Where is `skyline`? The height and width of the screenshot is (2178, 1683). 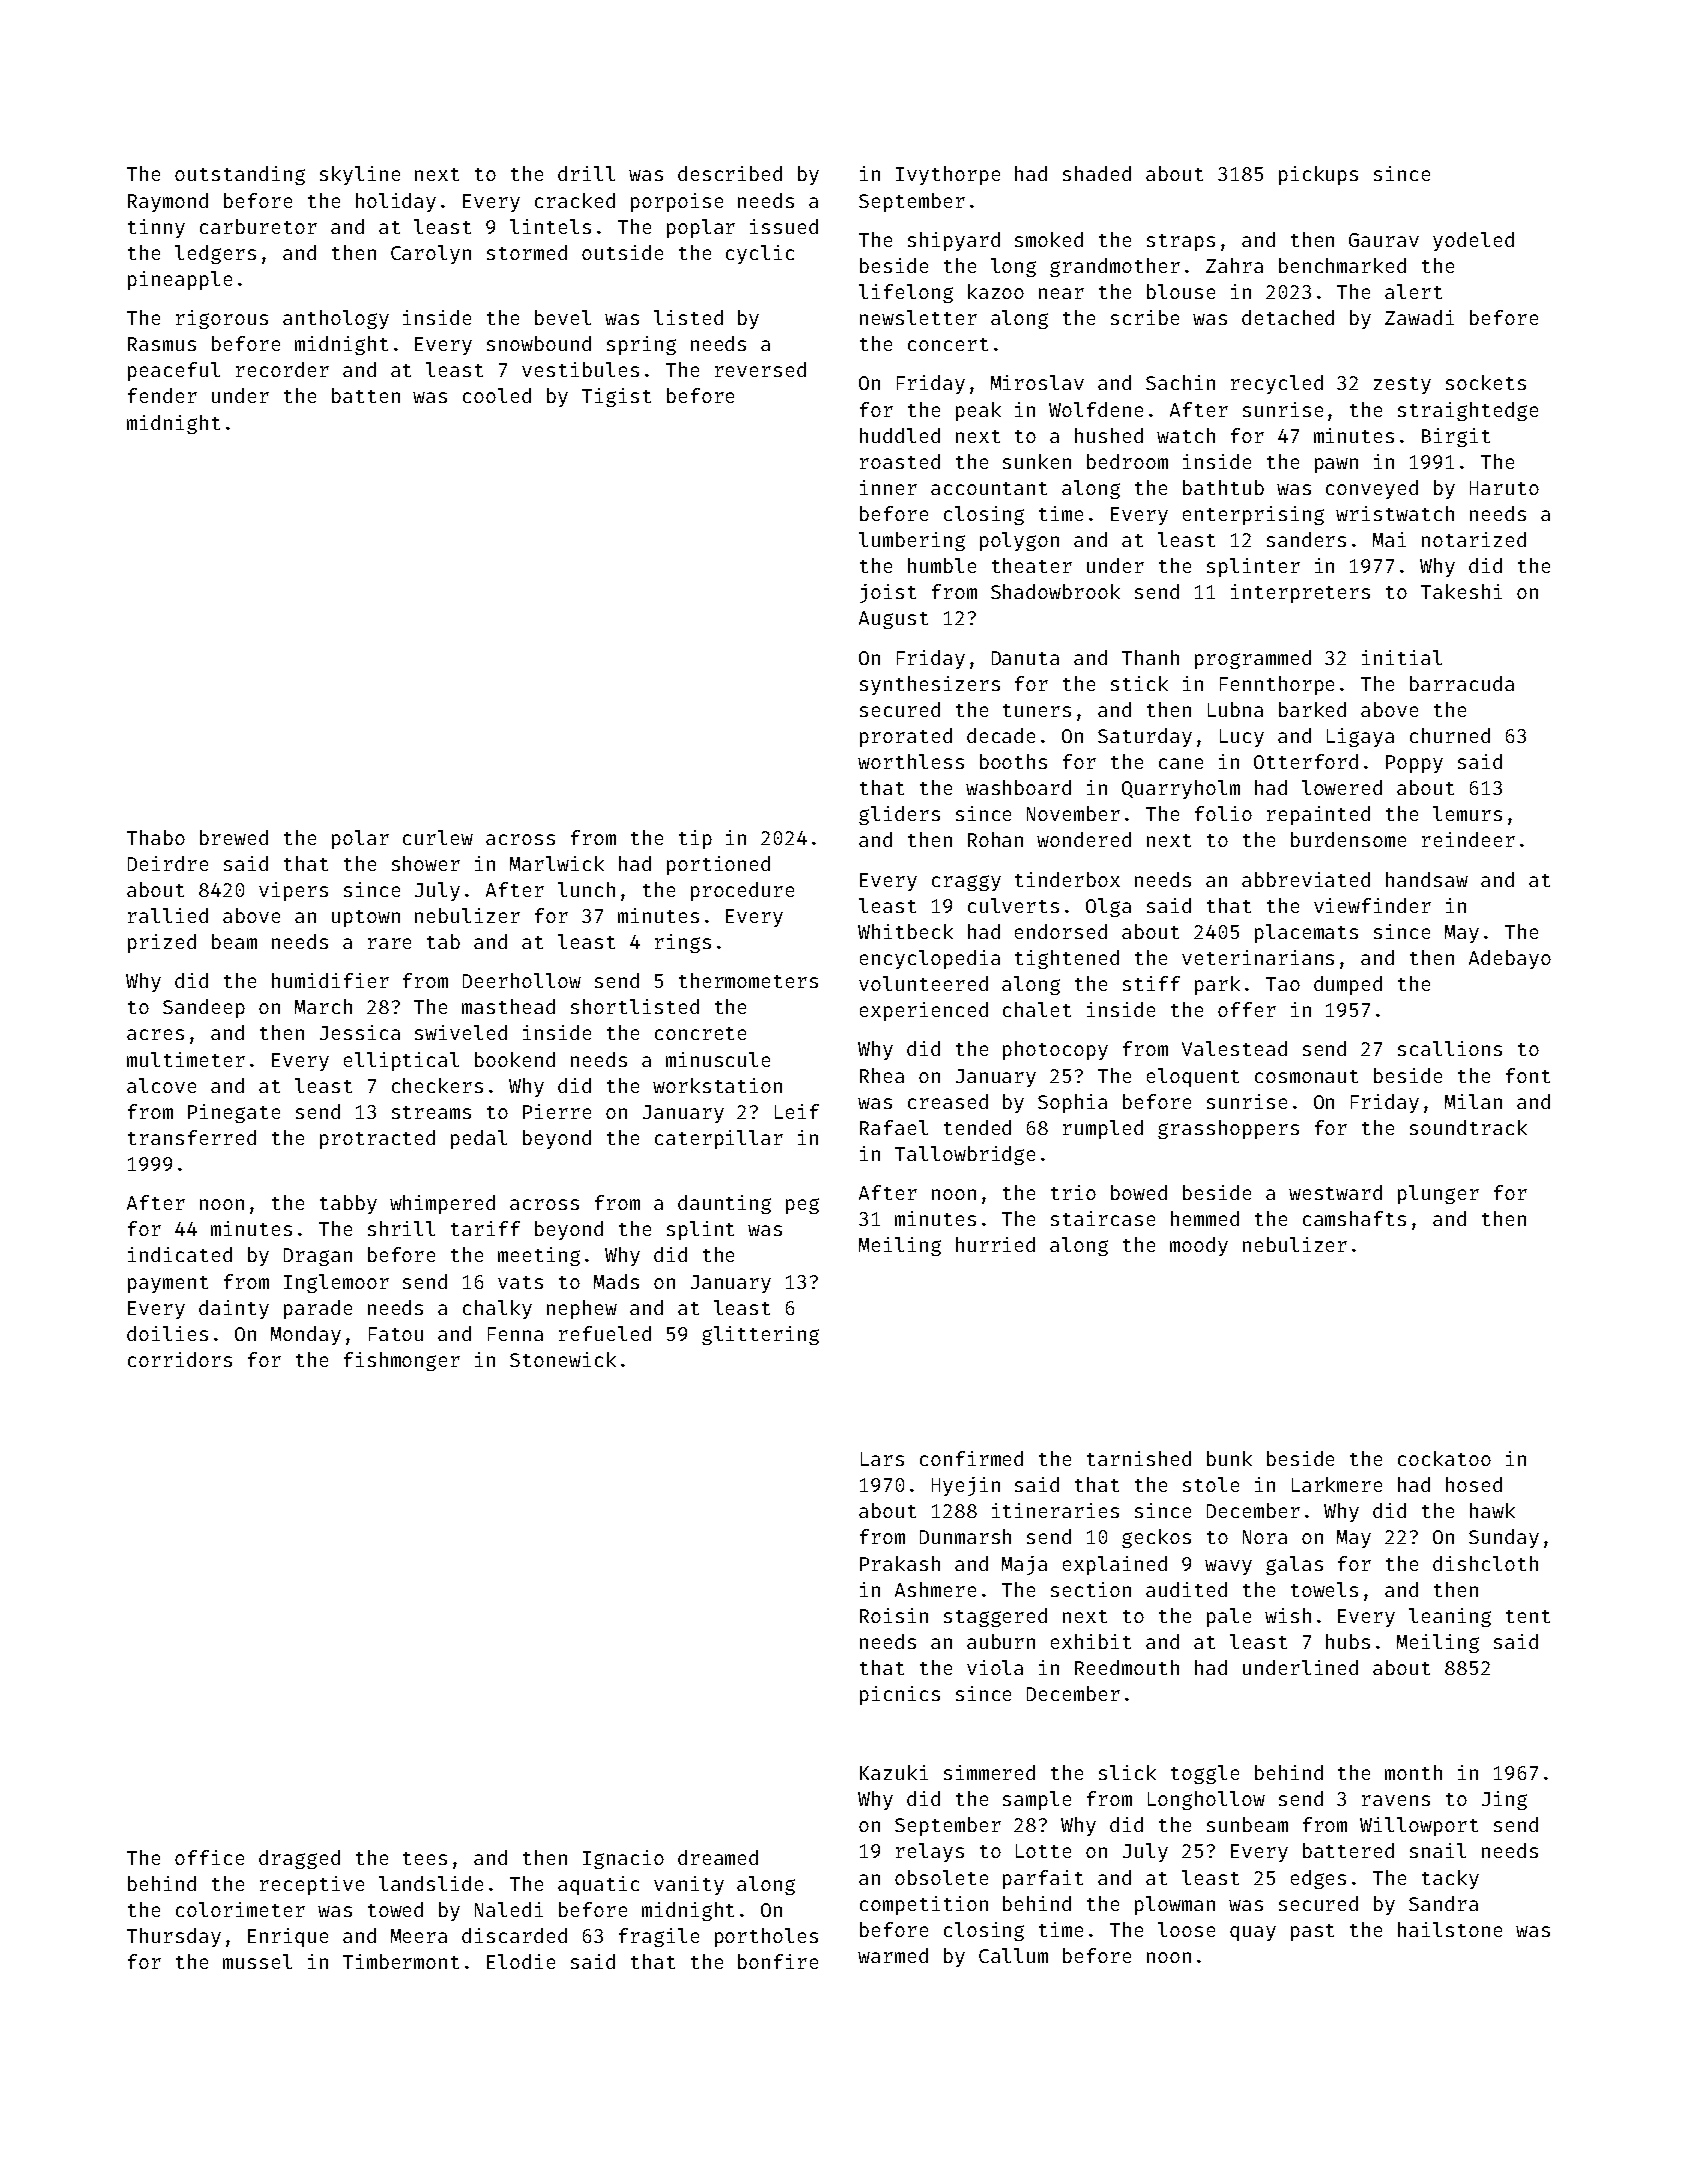 skyline is located at coordinates (360, 175).
